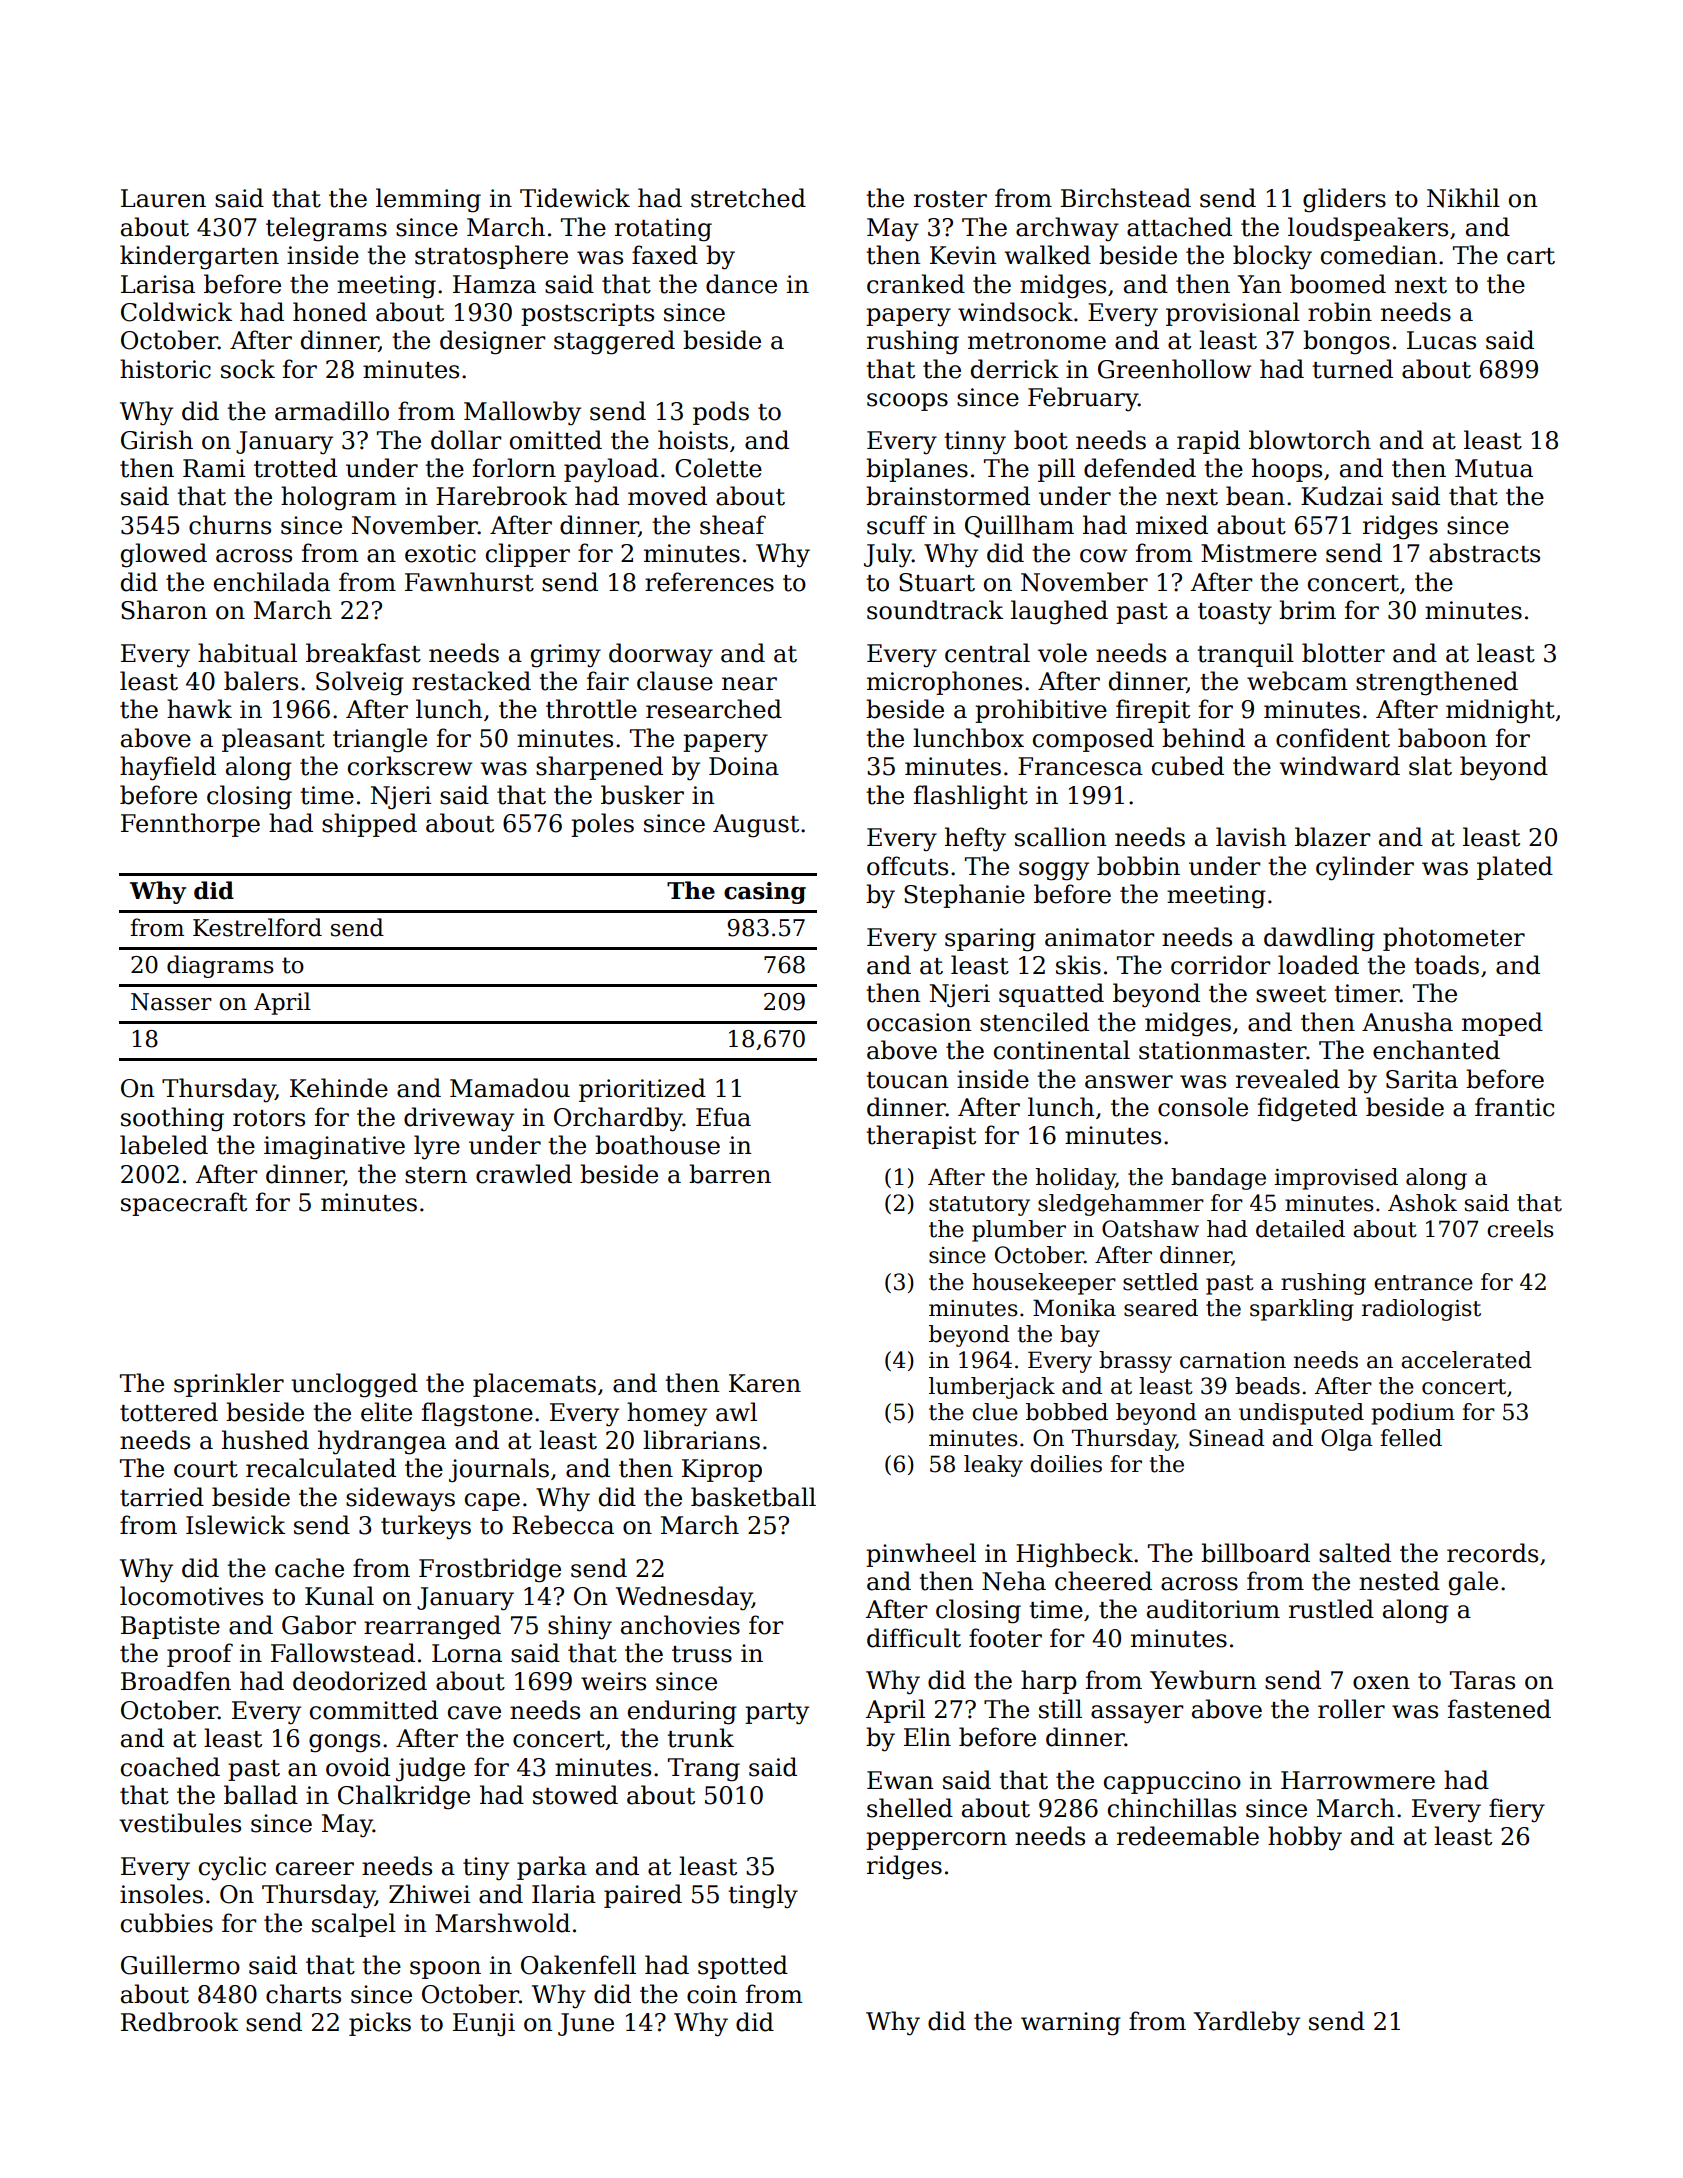 This image has height=2178, width=1683. I want to click on turned, so click(1352, 369).
